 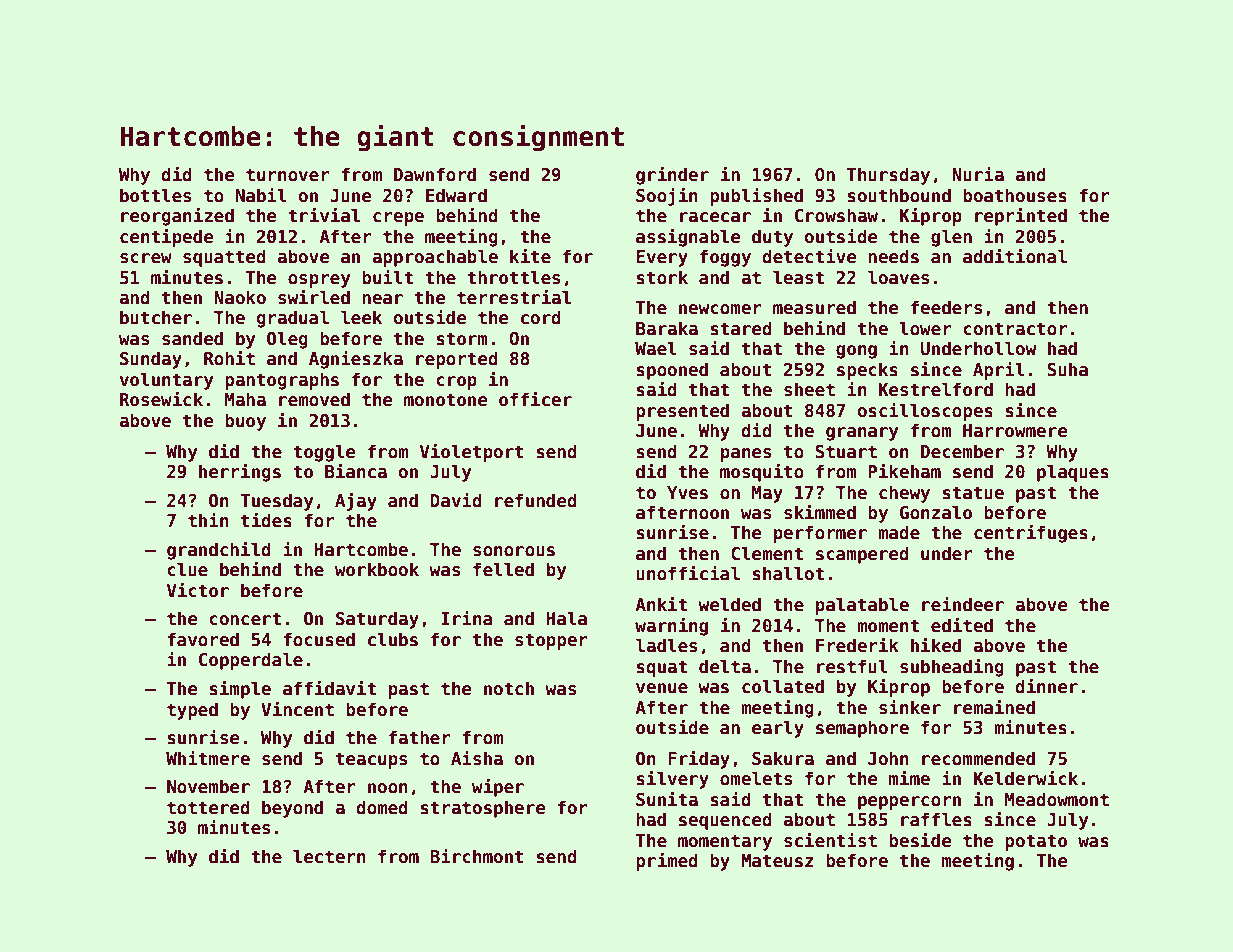 I want to click on Mateusz, so click(x=777, y=861).
